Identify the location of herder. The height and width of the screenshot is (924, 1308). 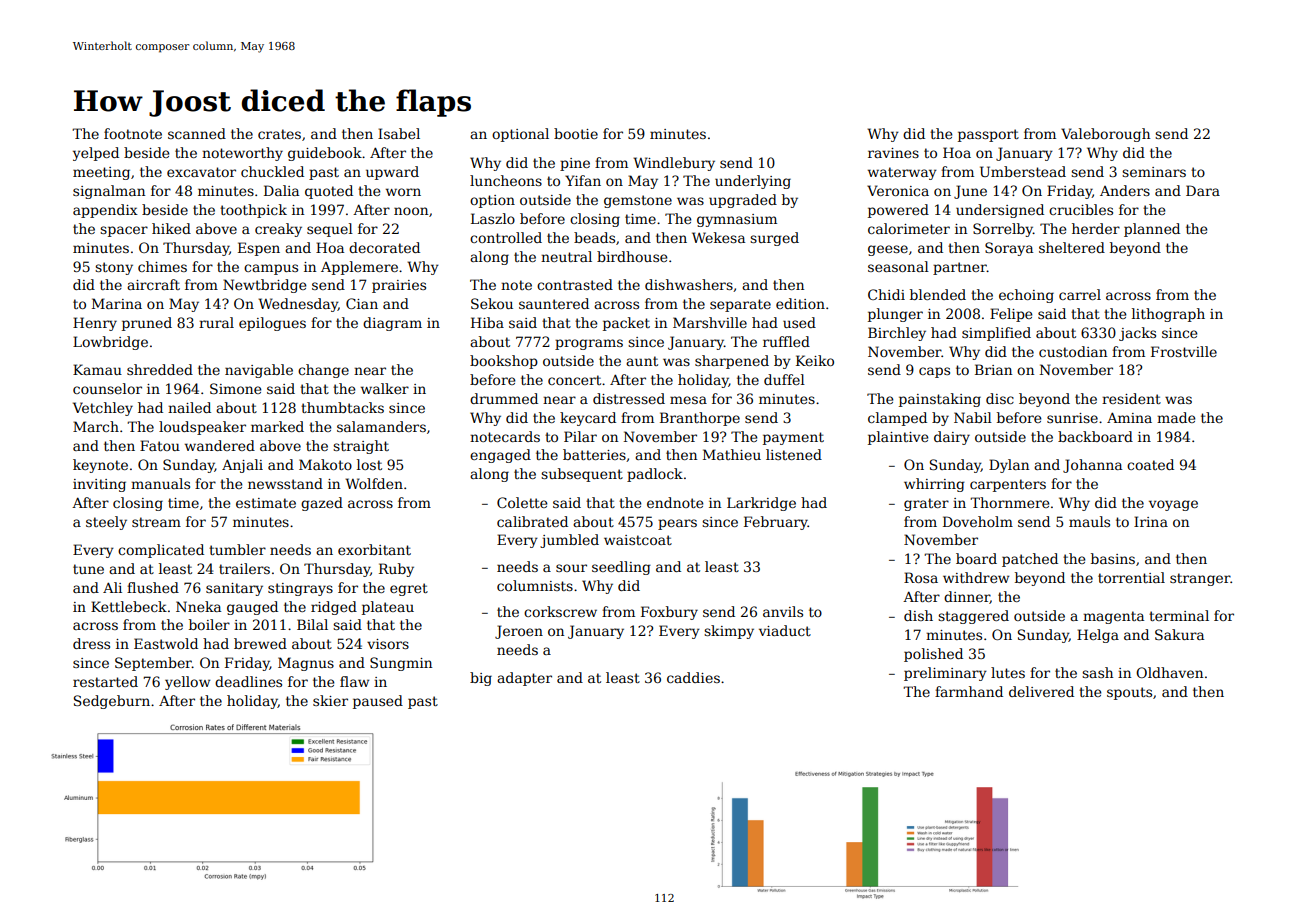
(1096, 228).
